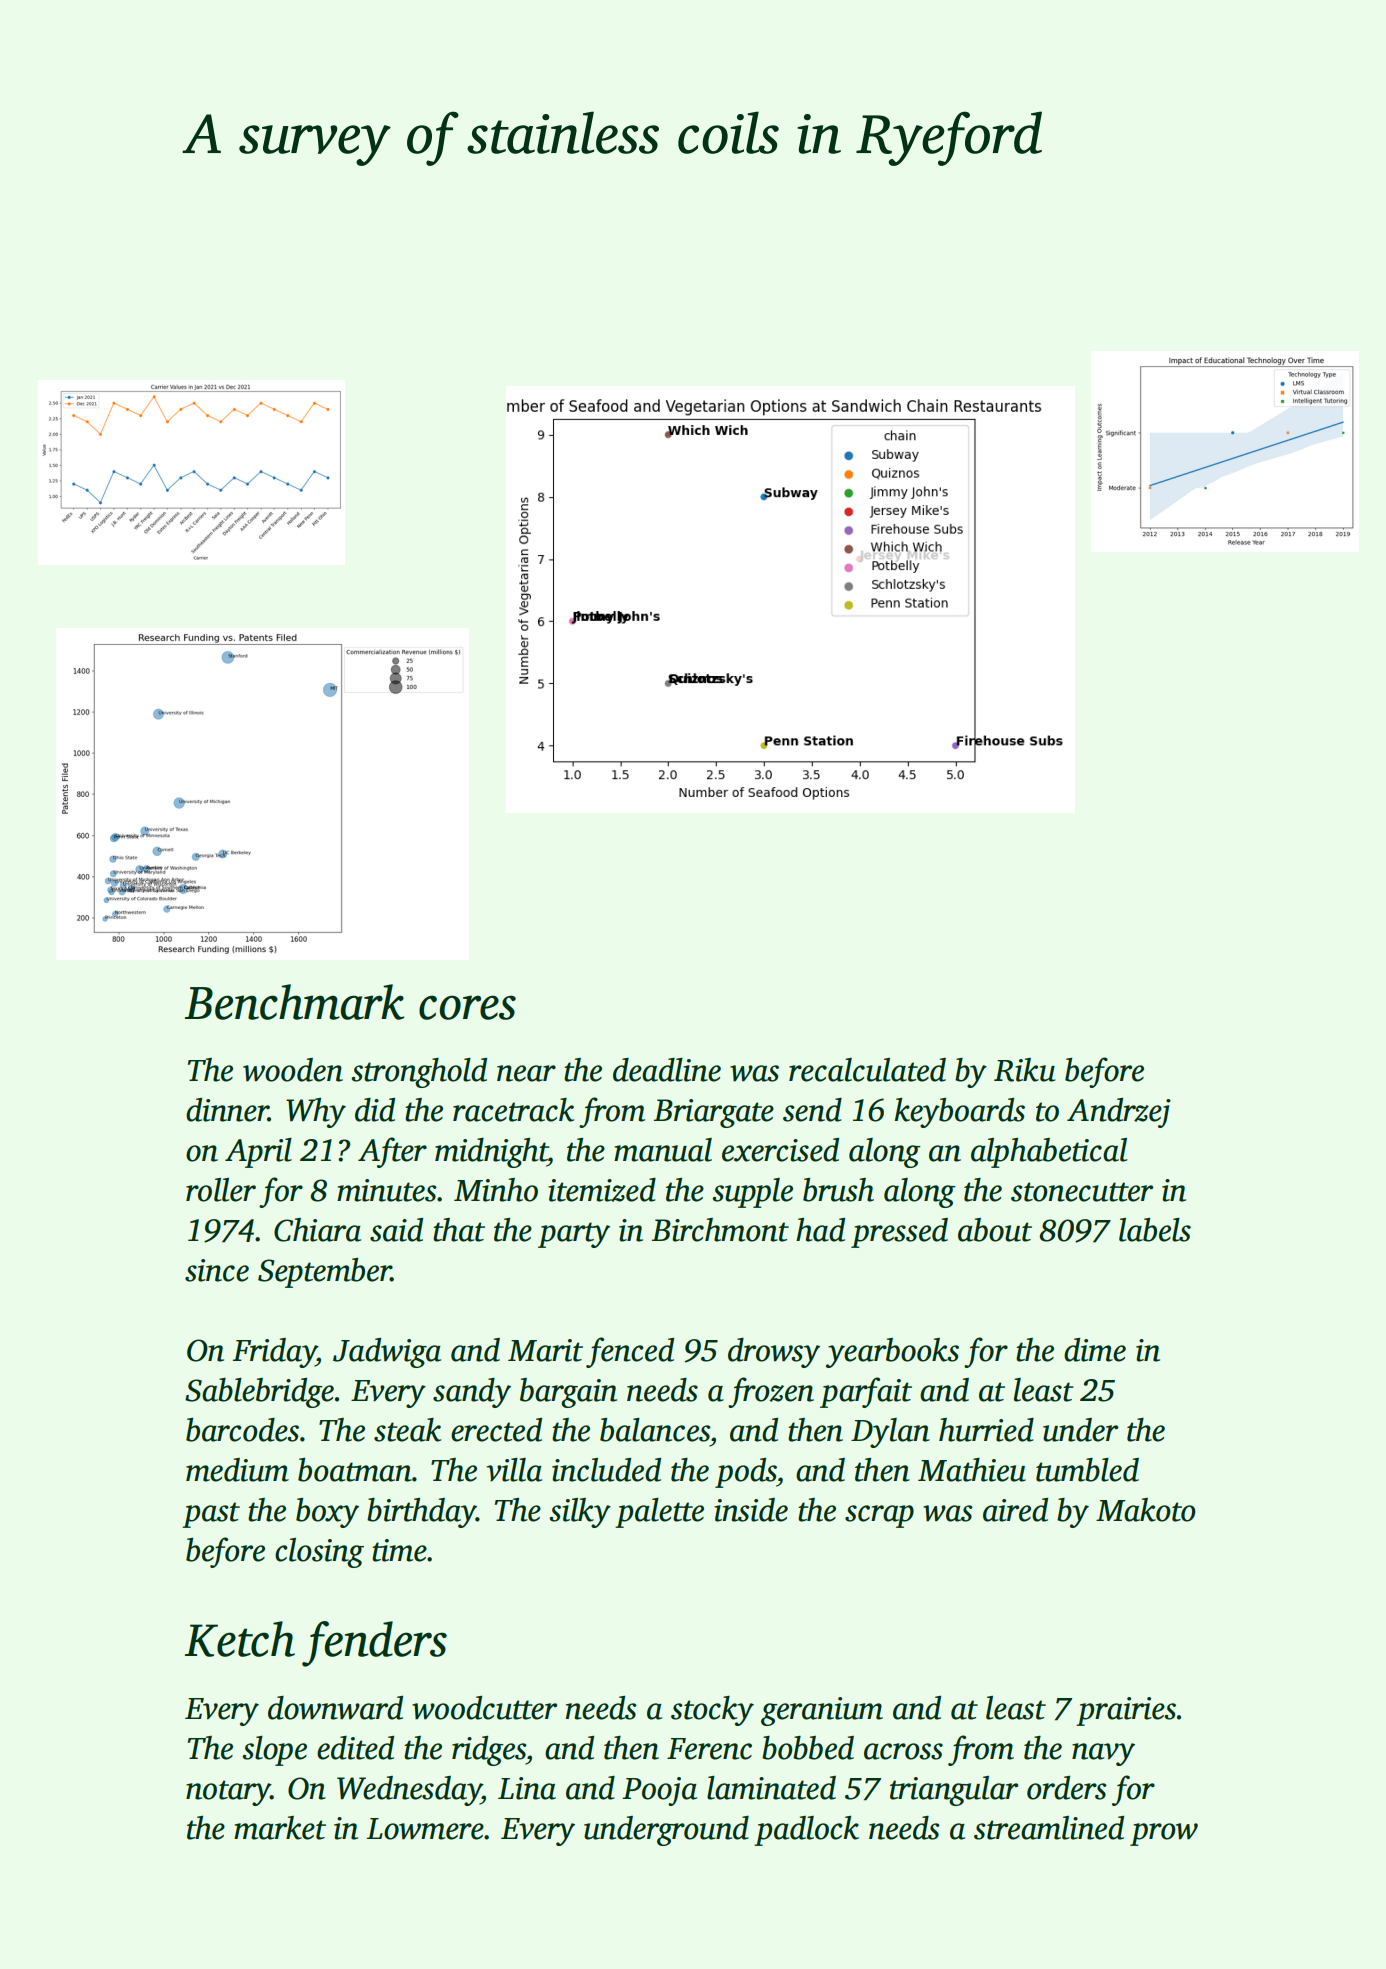 The width and height of the document is (1386, 1969). Describe the element at coordinates (295, 1002) in the document. I see `Benchmark` at that location.
